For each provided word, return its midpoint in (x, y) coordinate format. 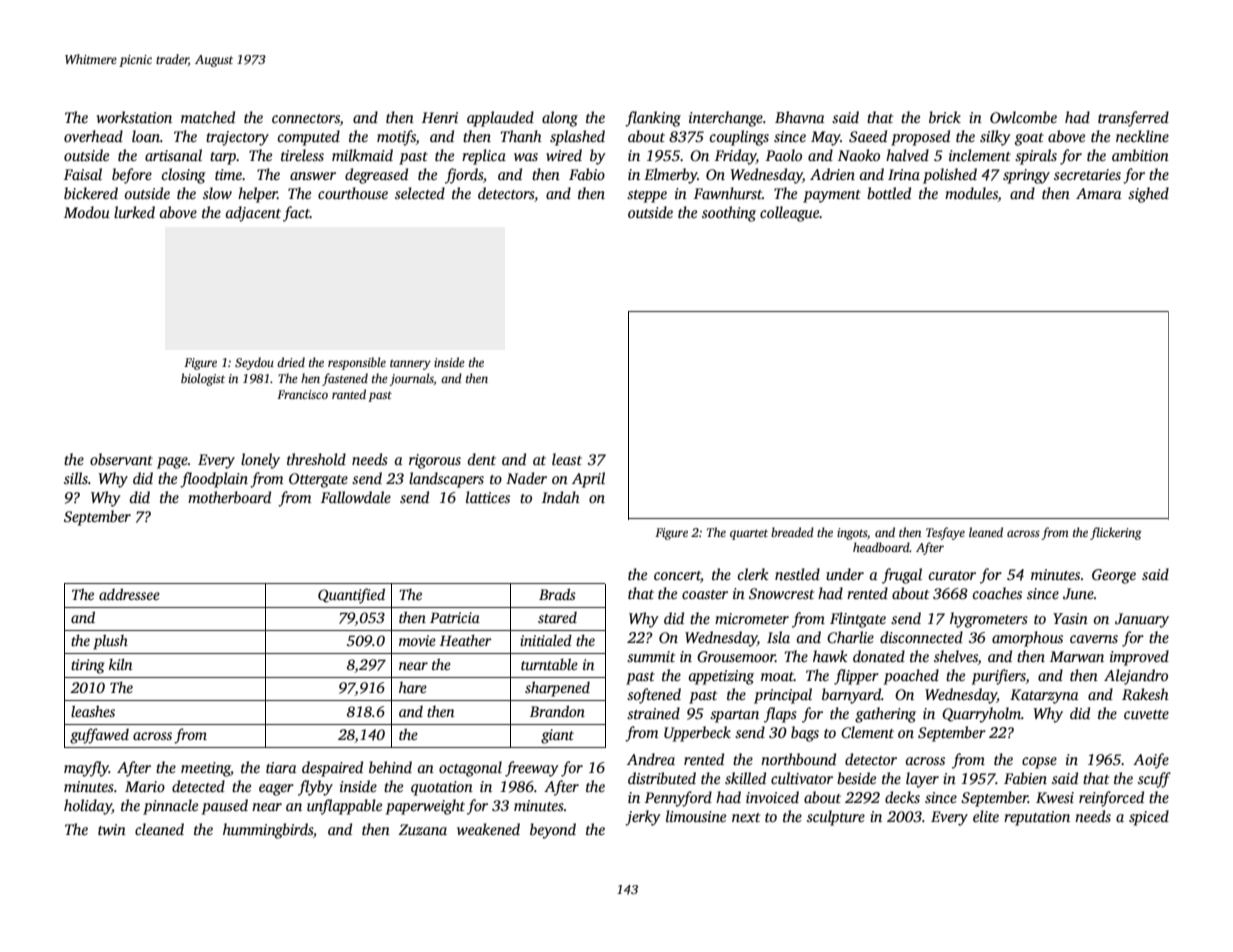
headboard (881, 547)
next (746, 817)
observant (121, 459)
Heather (466, 640)
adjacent (253, 214)
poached (911, 677)
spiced (1149, 818)
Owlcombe (1023, 117)
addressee (129, 594)
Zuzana (422, 829)
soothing (729, 214)
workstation (134, 117)
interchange (726, 119)
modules (971, 193)
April (588, 480)
